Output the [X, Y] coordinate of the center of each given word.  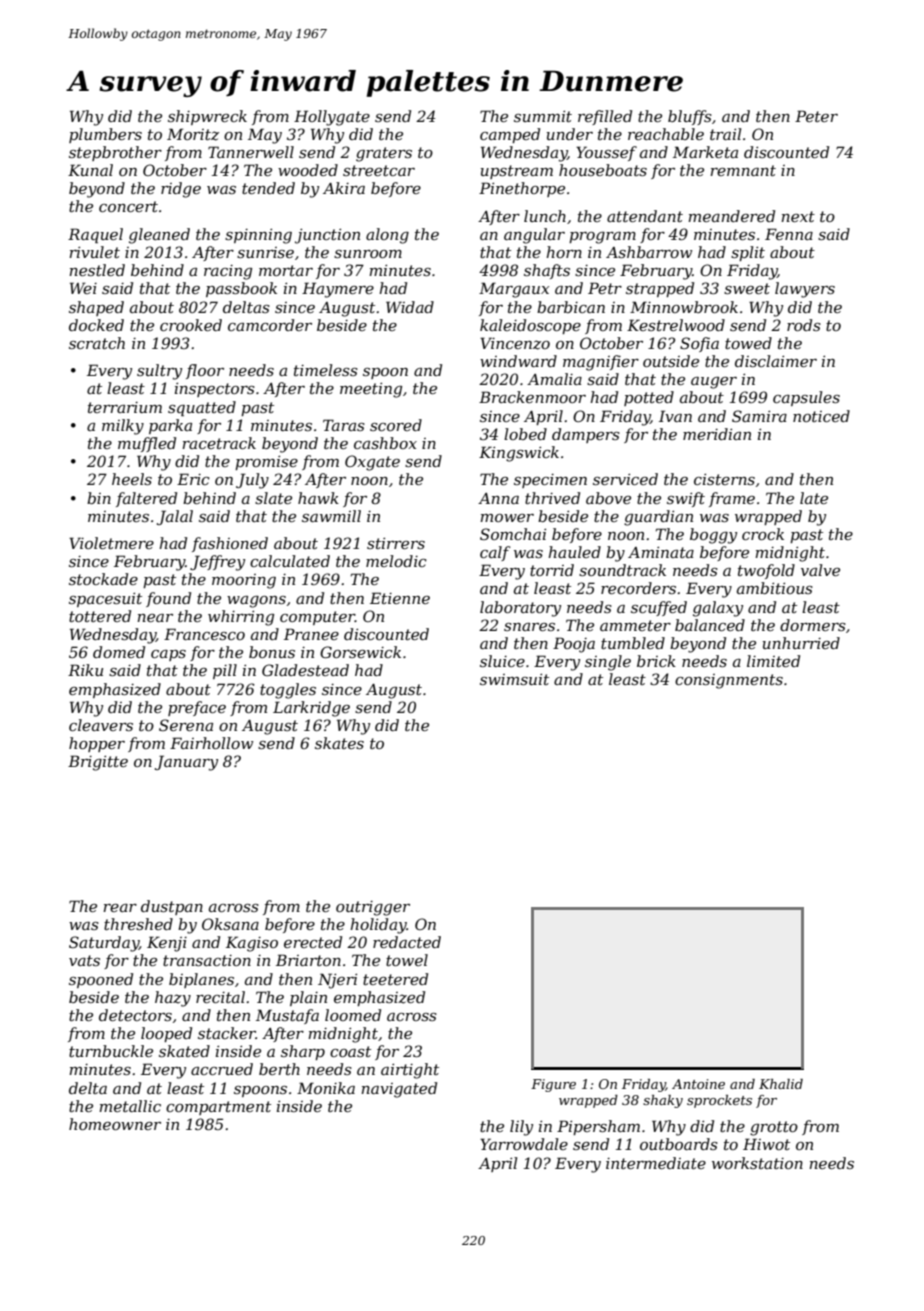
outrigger [373, 908]
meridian [717, 434]
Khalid [781, 1084]
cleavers [101, 725]
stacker [227, 1033]
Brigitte [98, 763]
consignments [729, 681]
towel [407, 960]
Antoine [698, 1084]
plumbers [105, 135]
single [608, 663]
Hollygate [332, 118]
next [798, 216]
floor [205, 371]
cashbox [385, 443]
